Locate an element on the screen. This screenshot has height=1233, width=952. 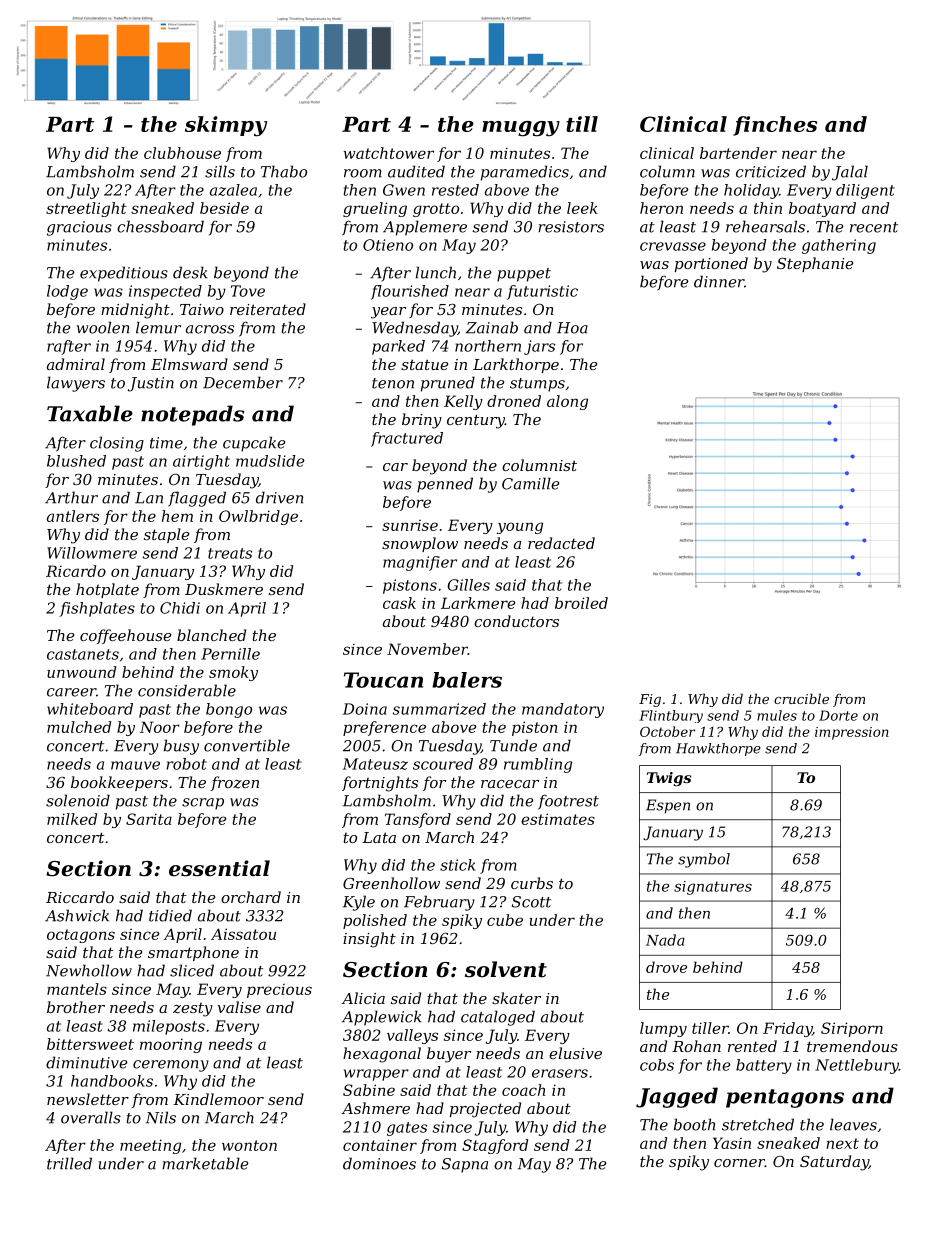
skimpy is located at coordinates (226, 126).
